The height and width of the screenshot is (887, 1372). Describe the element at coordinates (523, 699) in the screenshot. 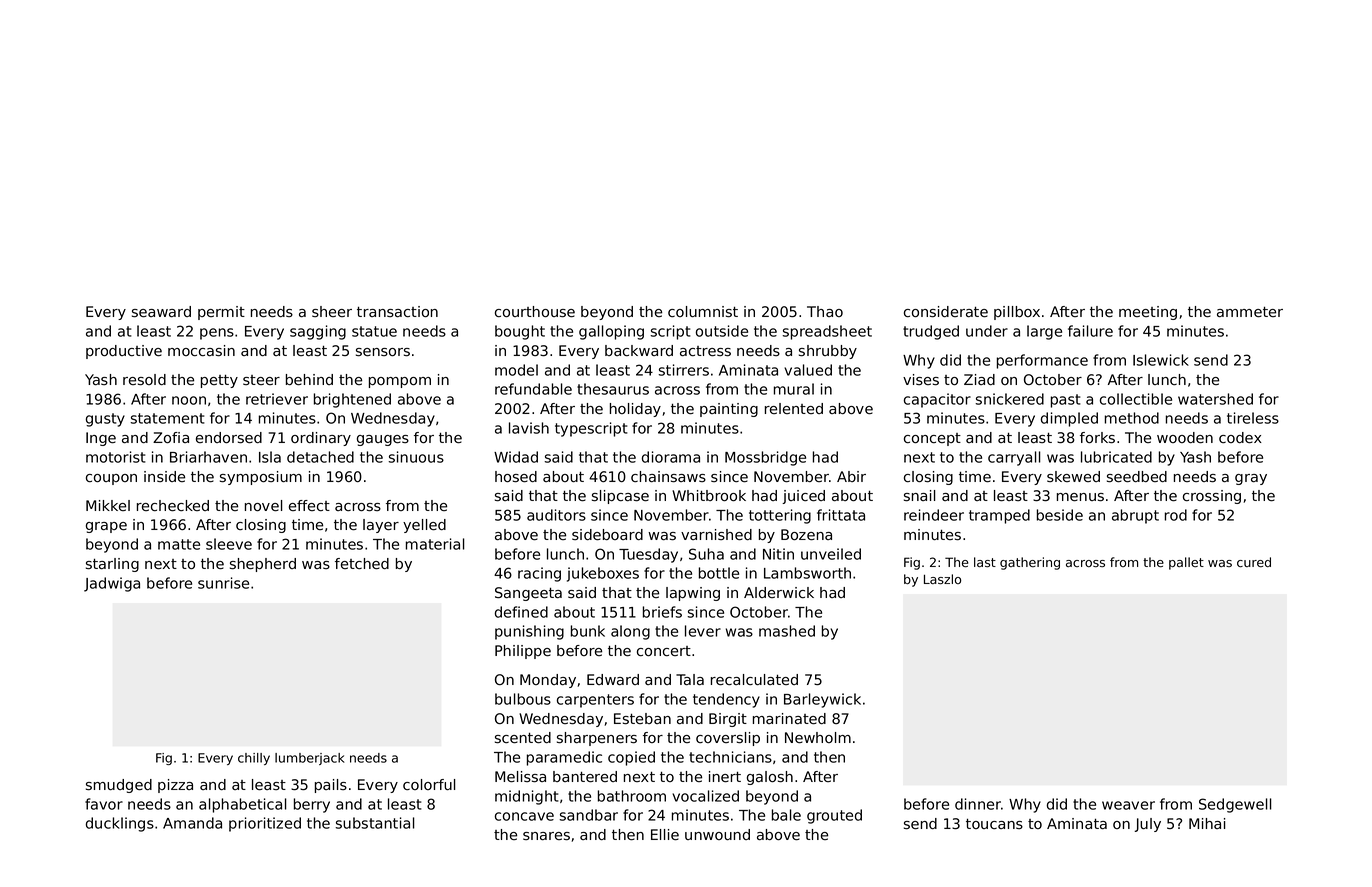

I see `bulbous` at that location.
